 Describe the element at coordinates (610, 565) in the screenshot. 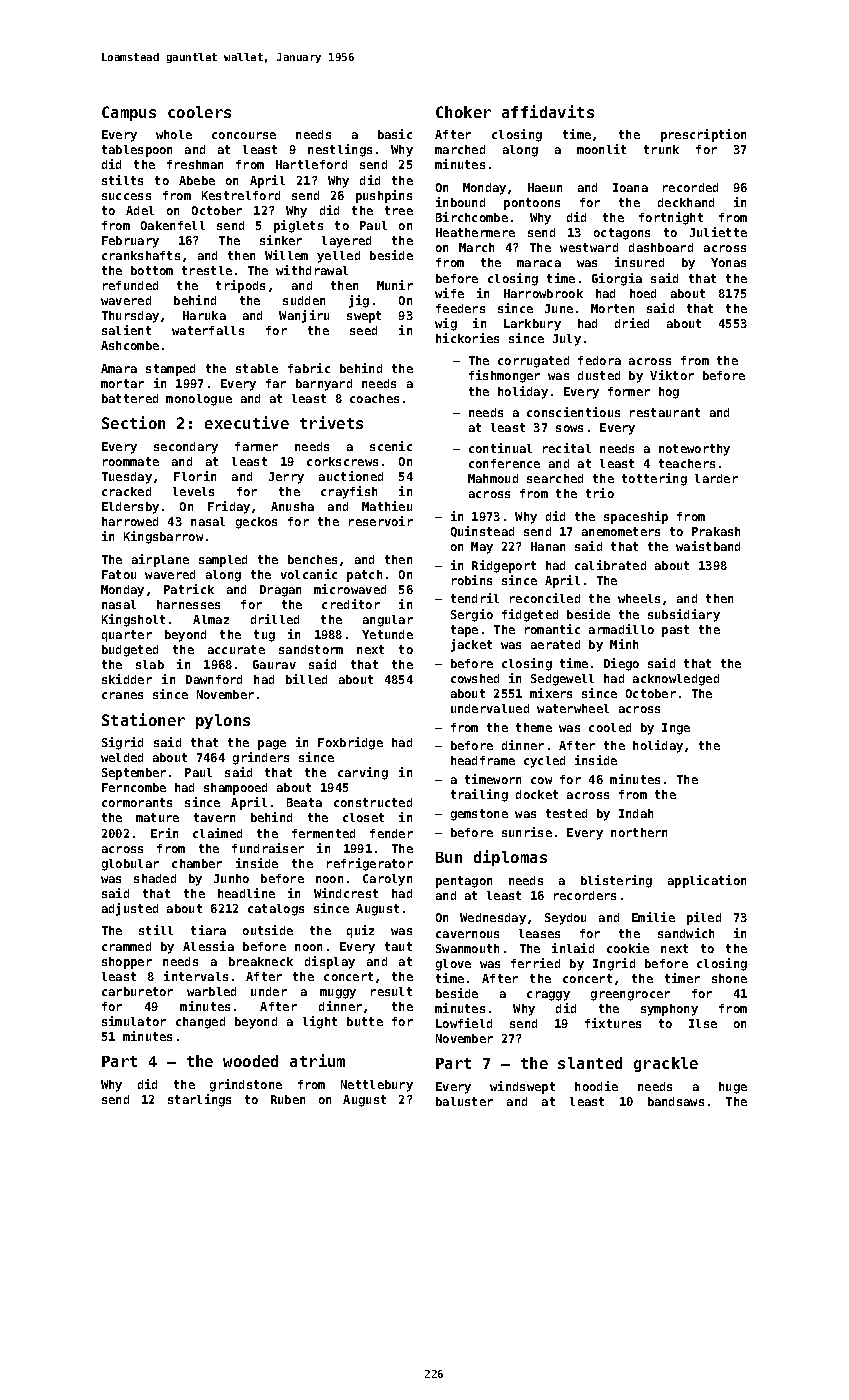

I see `calibrated` at that location.
